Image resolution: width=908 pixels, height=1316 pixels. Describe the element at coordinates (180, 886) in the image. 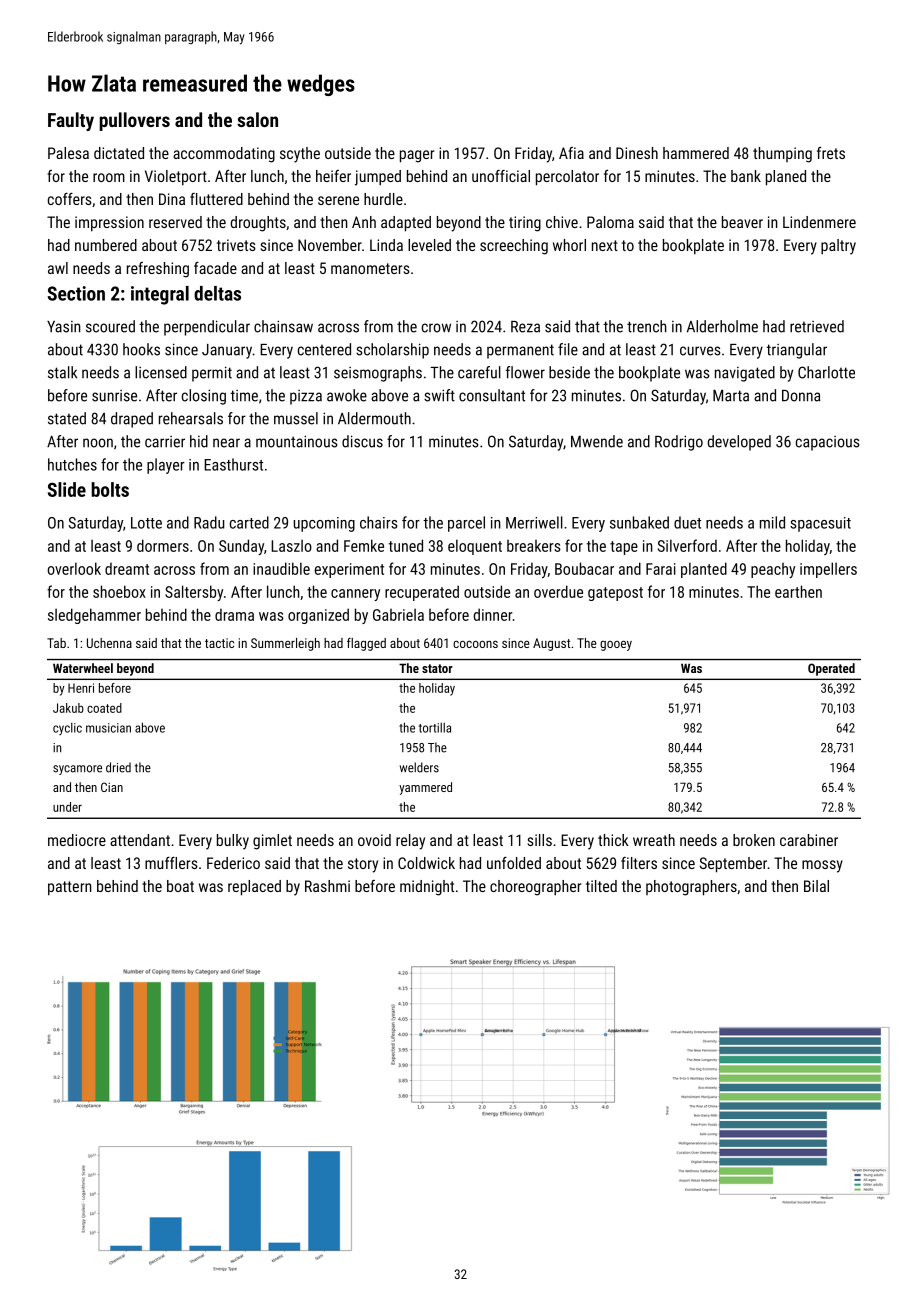

I see `boat` at that location.
